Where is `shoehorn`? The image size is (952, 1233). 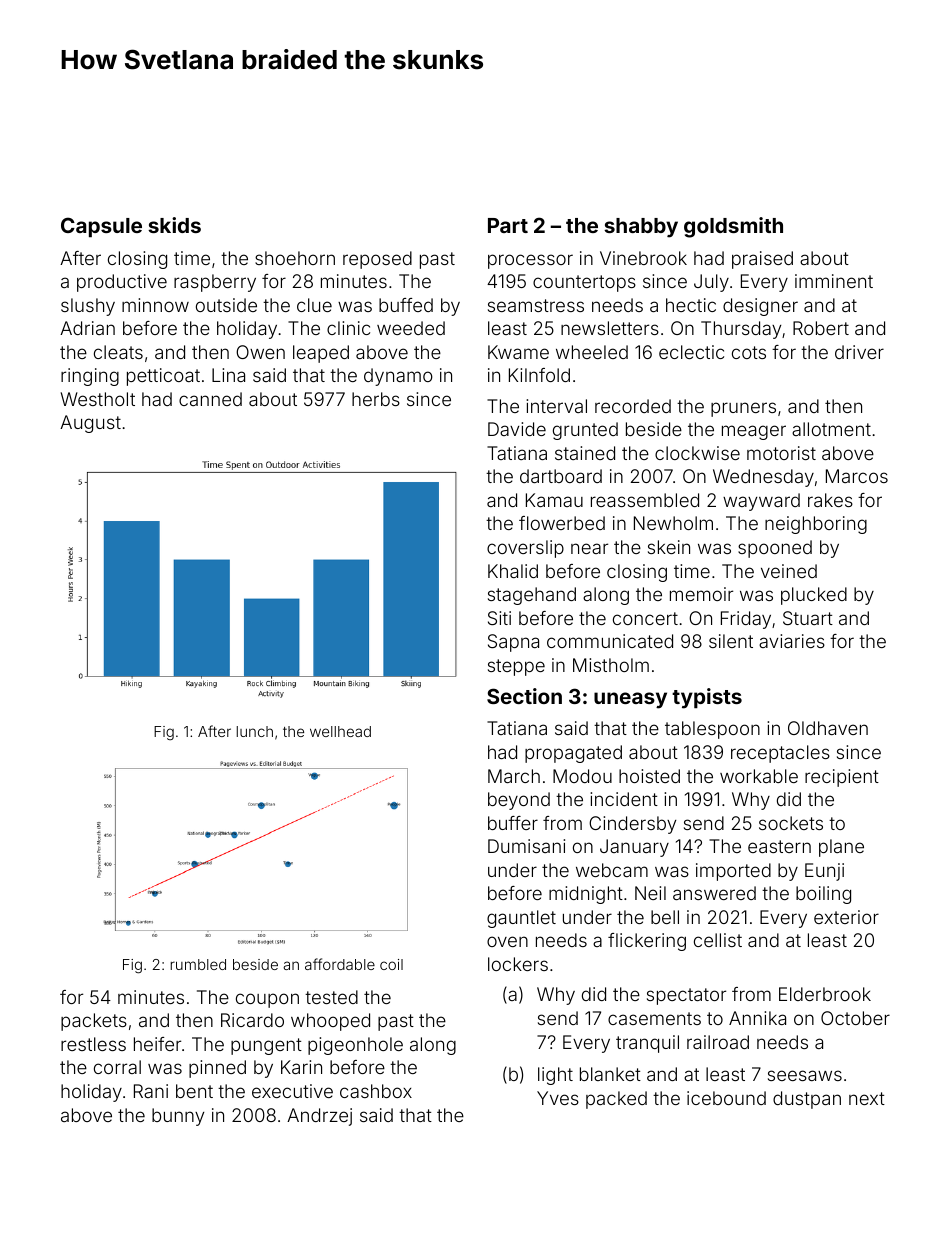 shoehorn is located at coordinates (295, 258).
